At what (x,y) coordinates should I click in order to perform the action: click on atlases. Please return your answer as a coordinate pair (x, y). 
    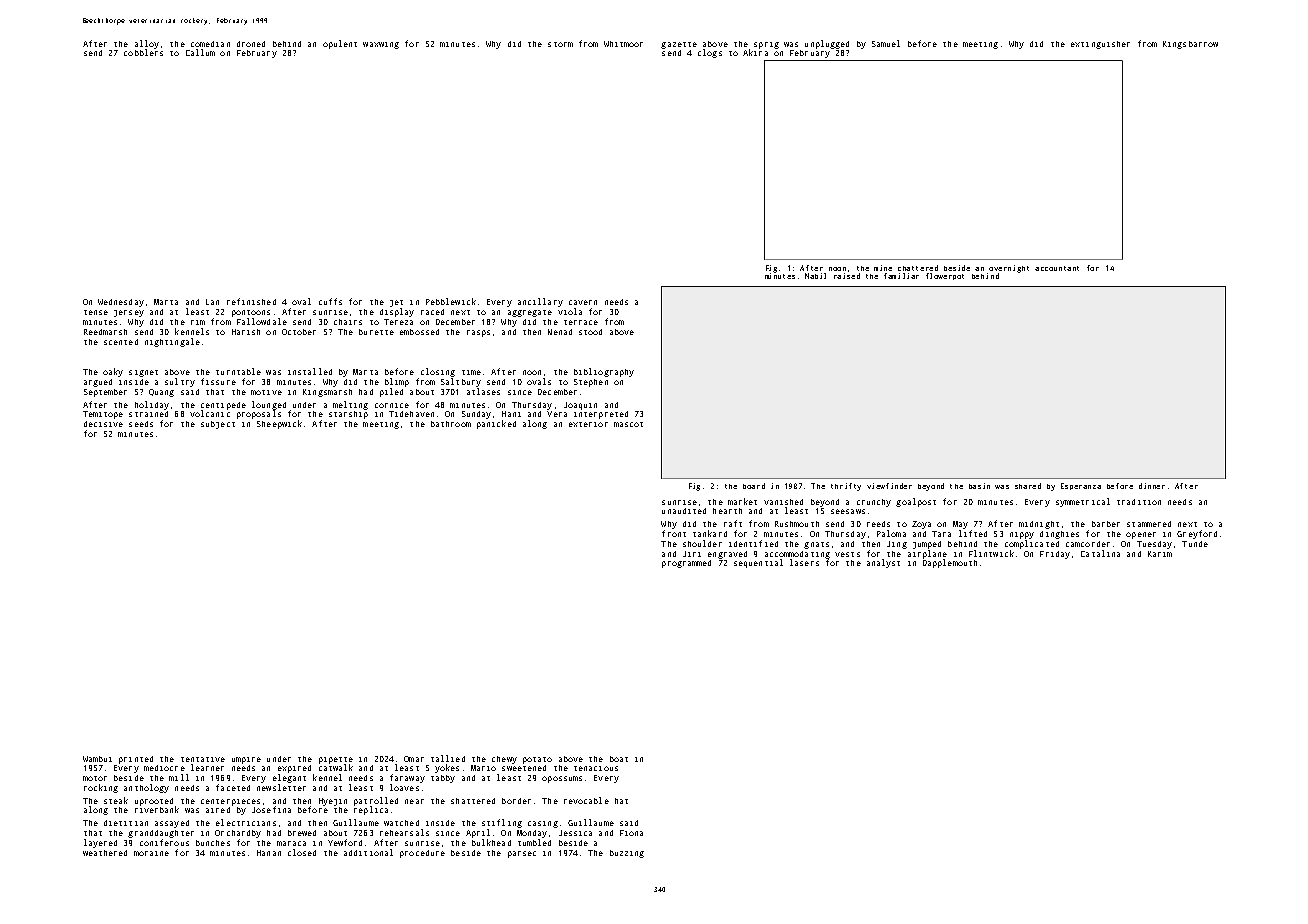
    Looking at the image, I should click on (483, 391).
